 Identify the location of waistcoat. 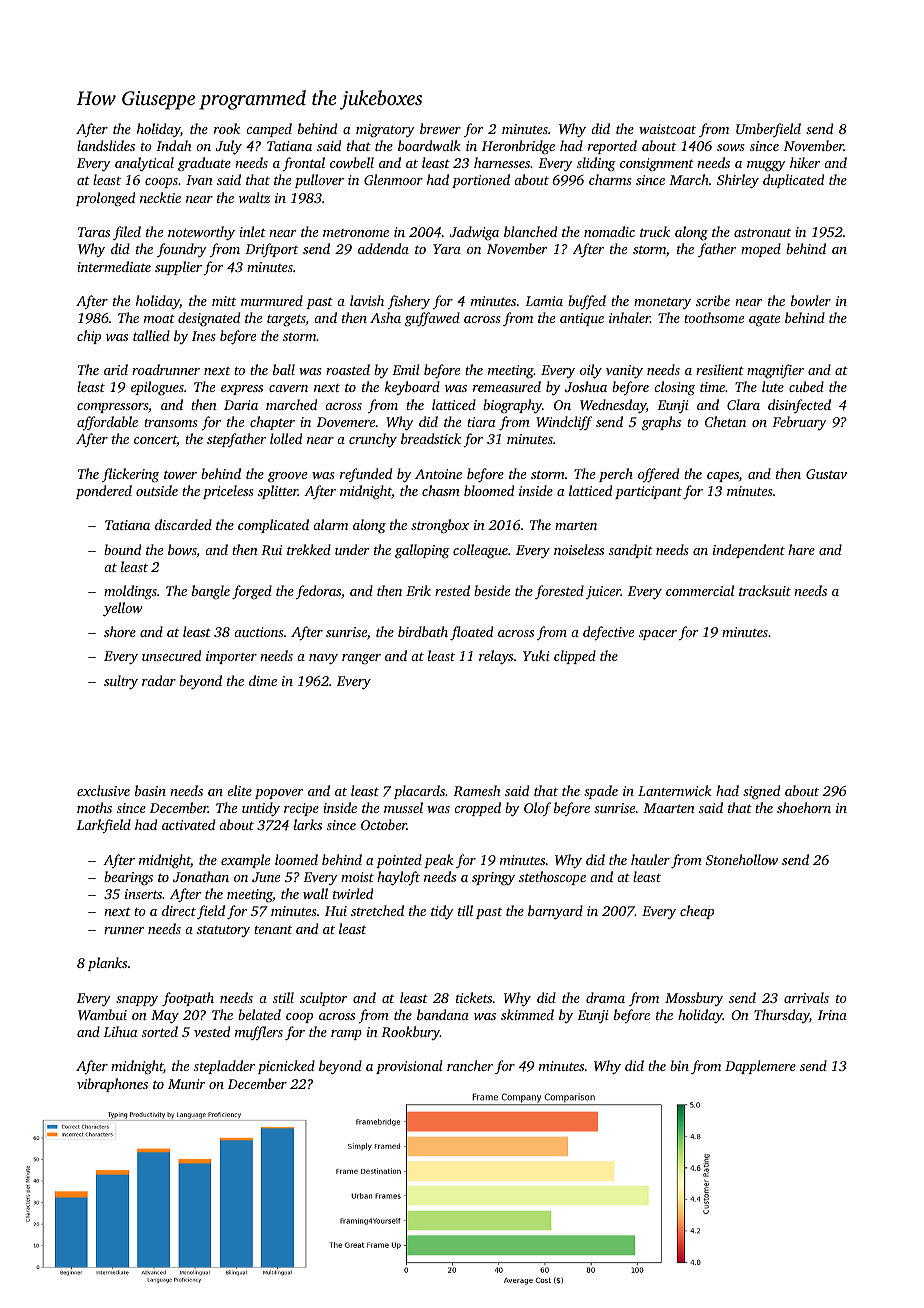
(667, 129).
